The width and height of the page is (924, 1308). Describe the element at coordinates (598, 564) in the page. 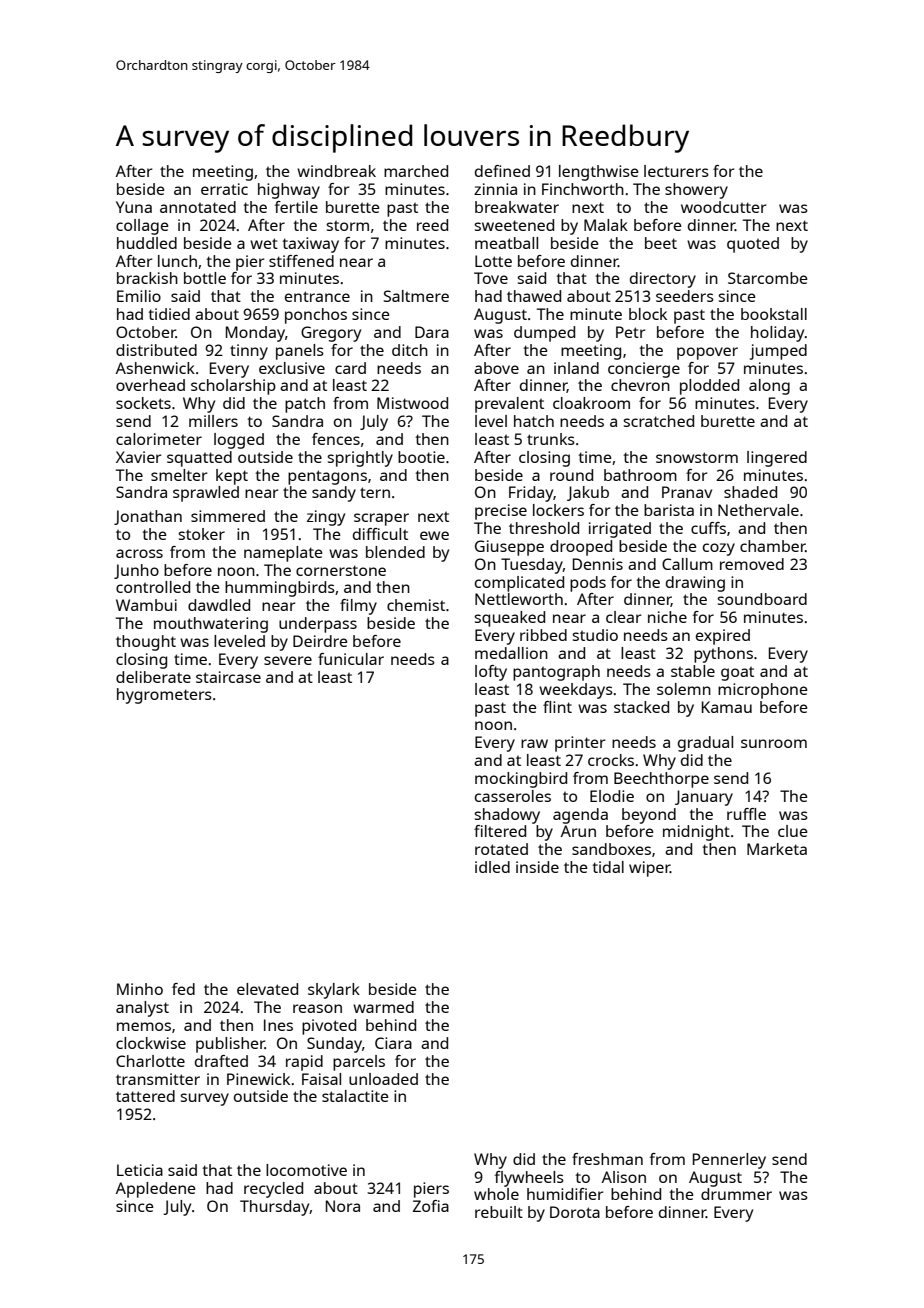

I see `Dennis` at that location.
